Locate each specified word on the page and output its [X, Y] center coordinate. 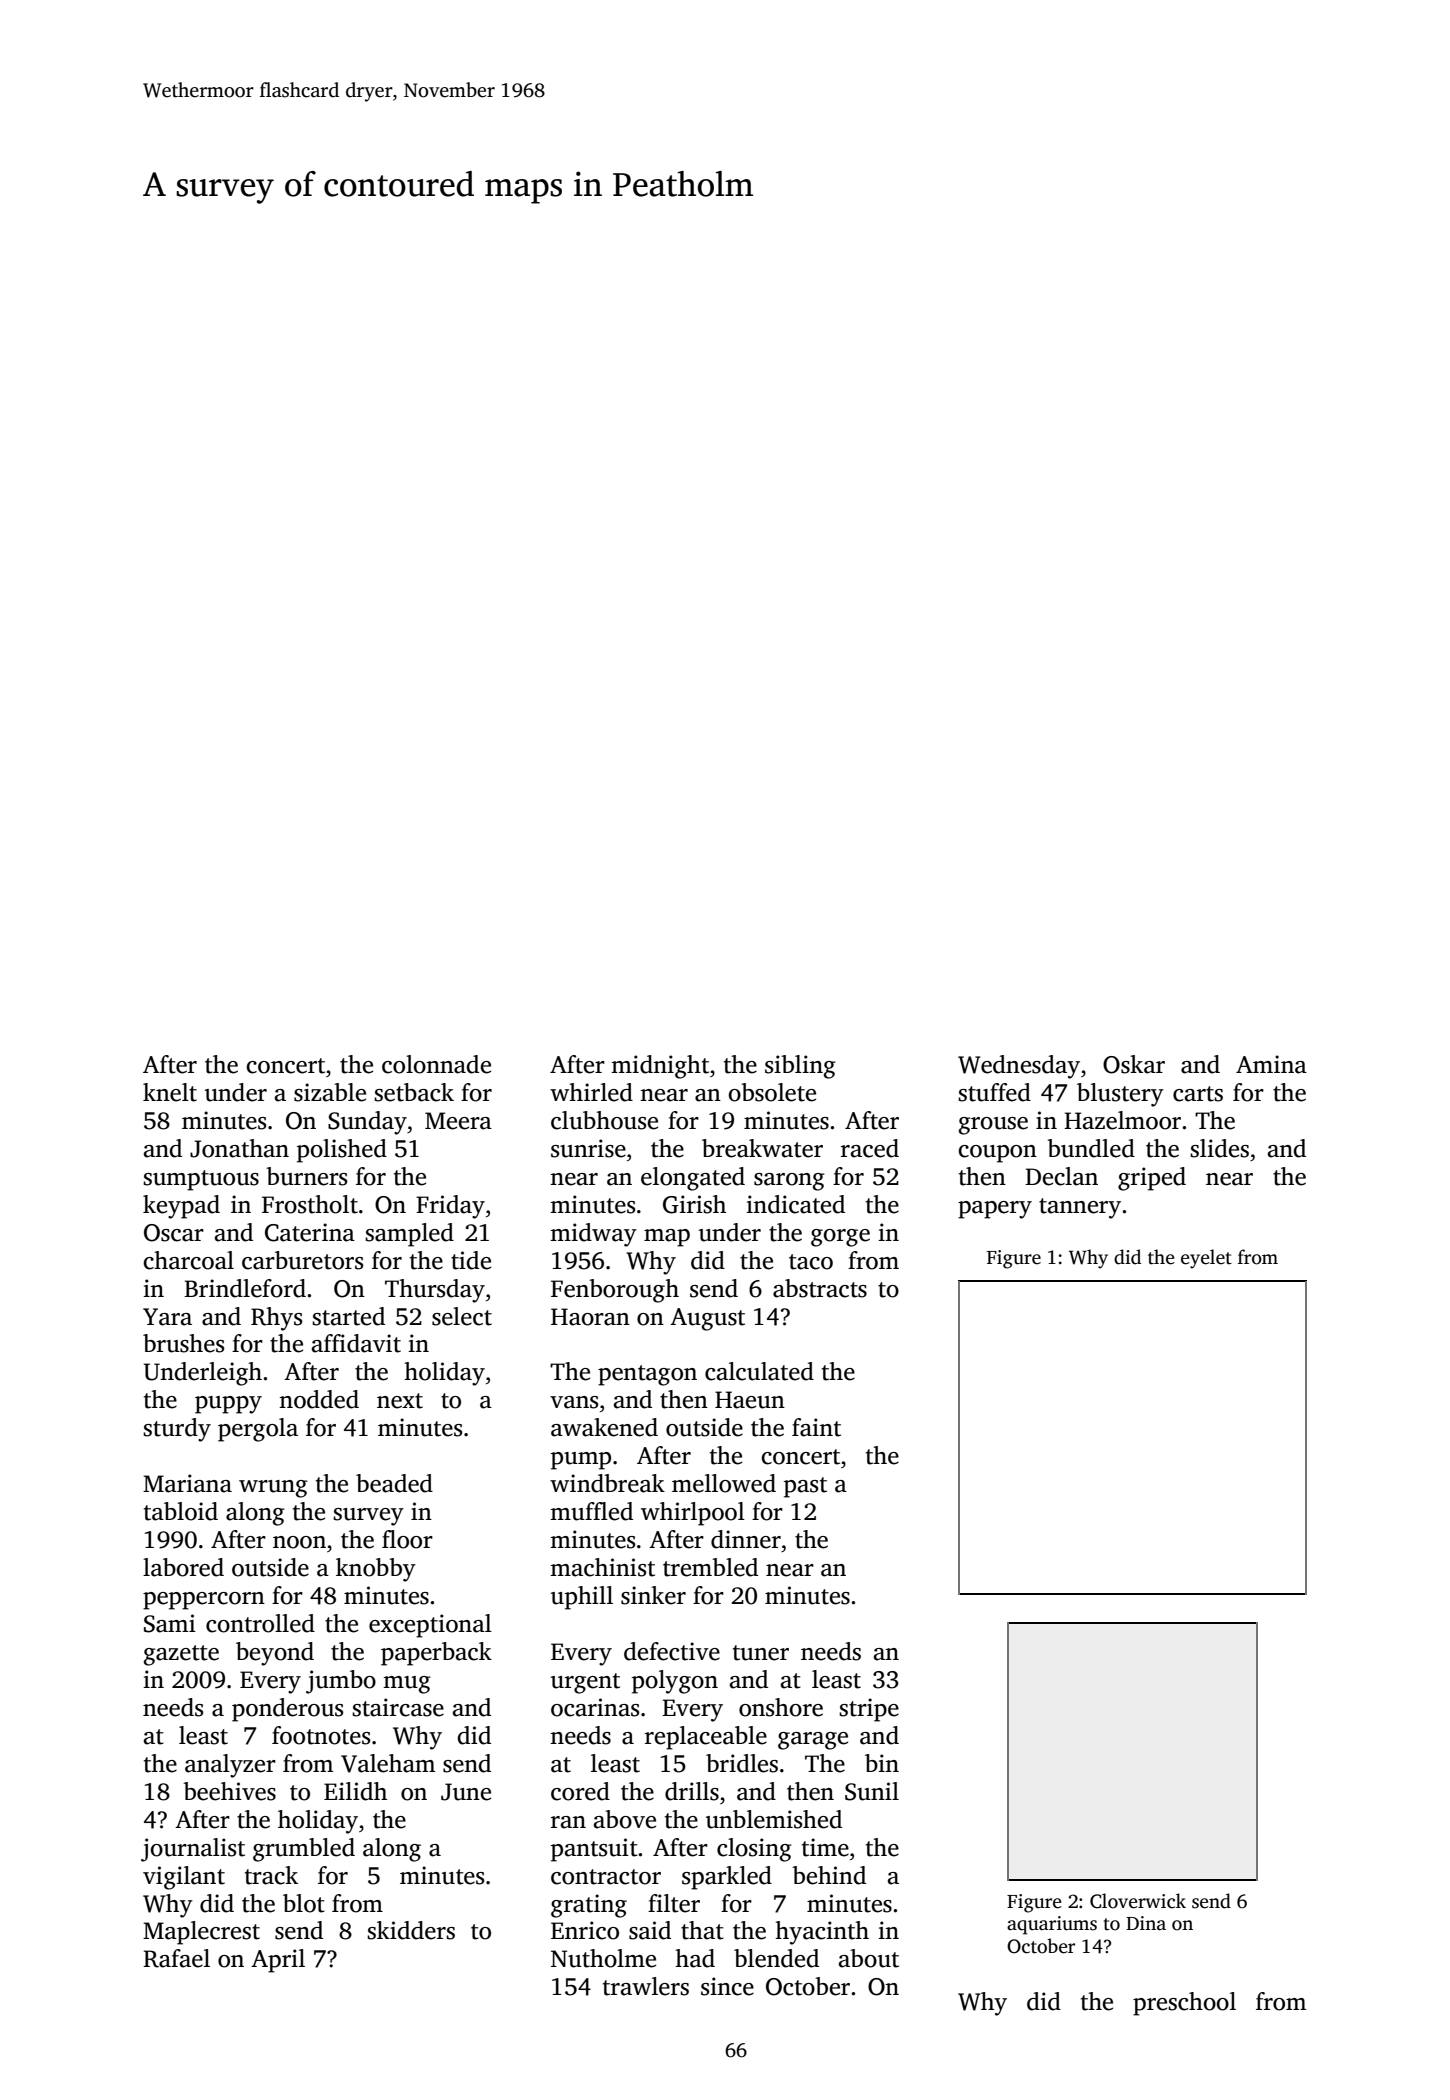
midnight [660, 1067]
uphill [582, 1598]
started [348, 1316]
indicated [795, 1204]
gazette [181, 1655]
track [271, 1875]
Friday [450, 1207]
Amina [1271, 1064]
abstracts [820, 1288]
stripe [869, 1710]
